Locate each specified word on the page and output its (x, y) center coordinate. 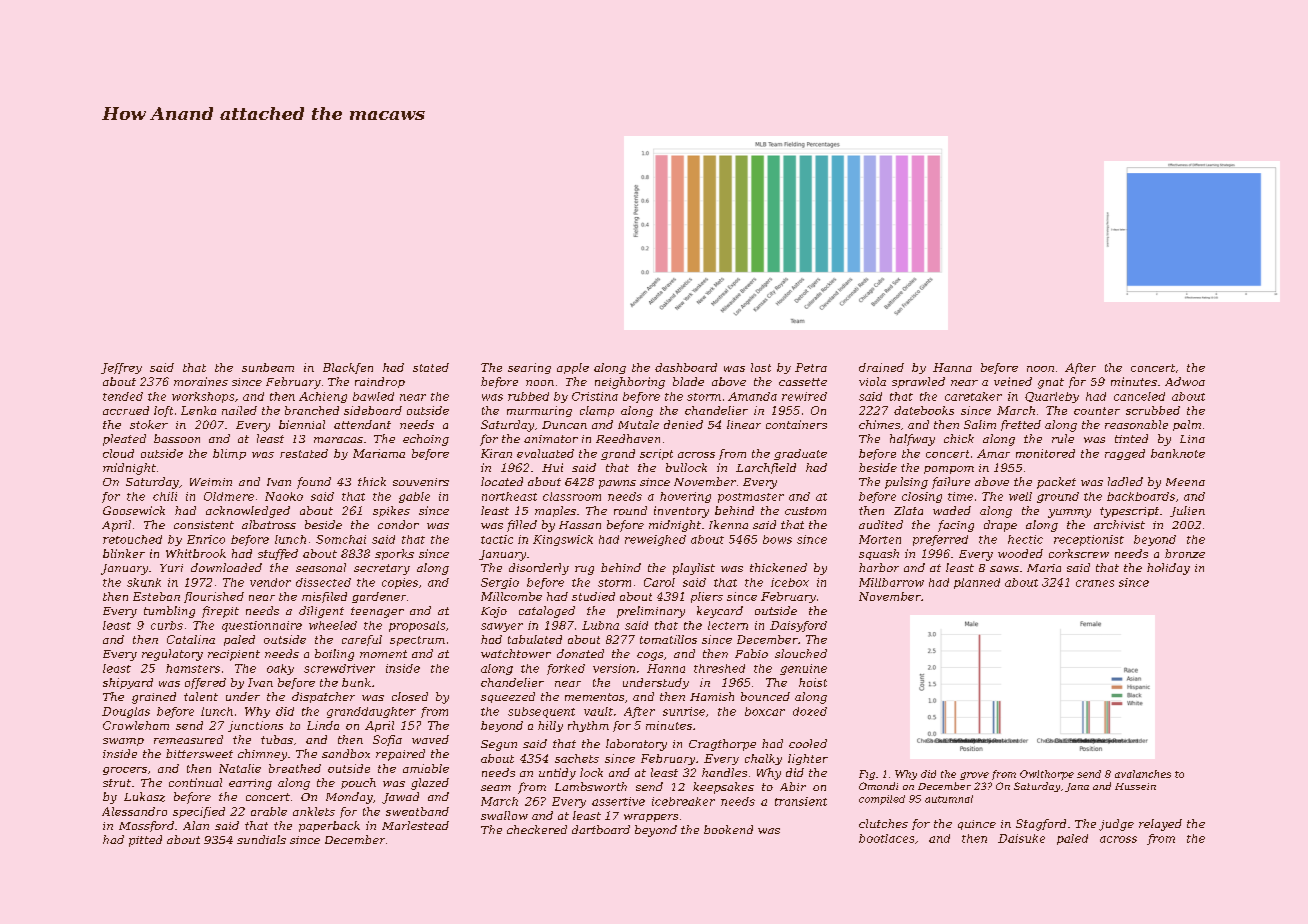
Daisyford (798, 626)
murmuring (539, 411)
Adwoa (1185, 381)
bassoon (177, 438)
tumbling (169, 612)
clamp (597, 411)
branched (312, 410)
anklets (314, 811)
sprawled (918, 382)
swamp (123, 742)
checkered (537, 829)
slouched (801, 653)
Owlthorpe (1047, 775)
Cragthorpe (722, 745)
